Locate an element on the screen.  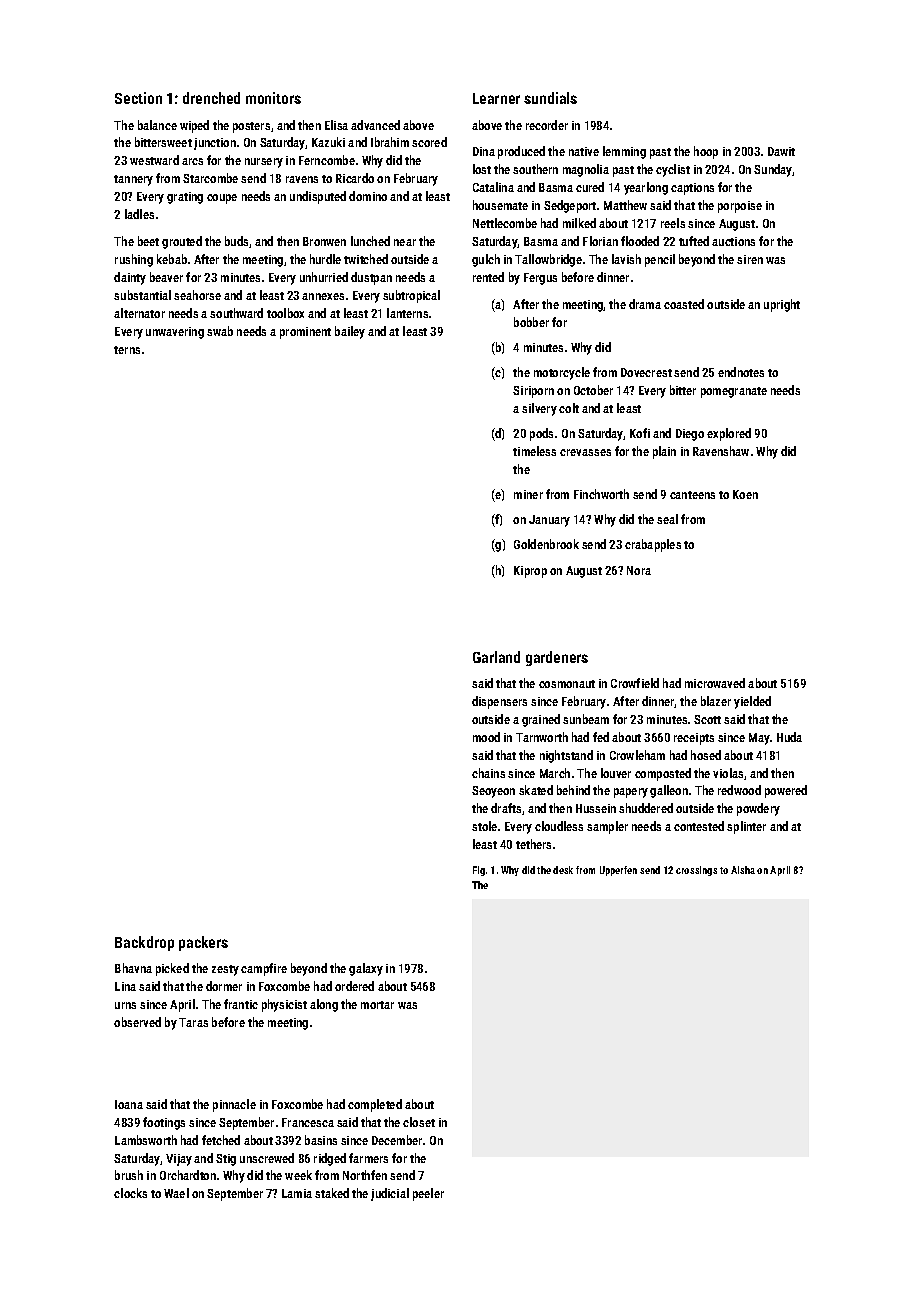
Garland is located at coordinates (496, 657).
